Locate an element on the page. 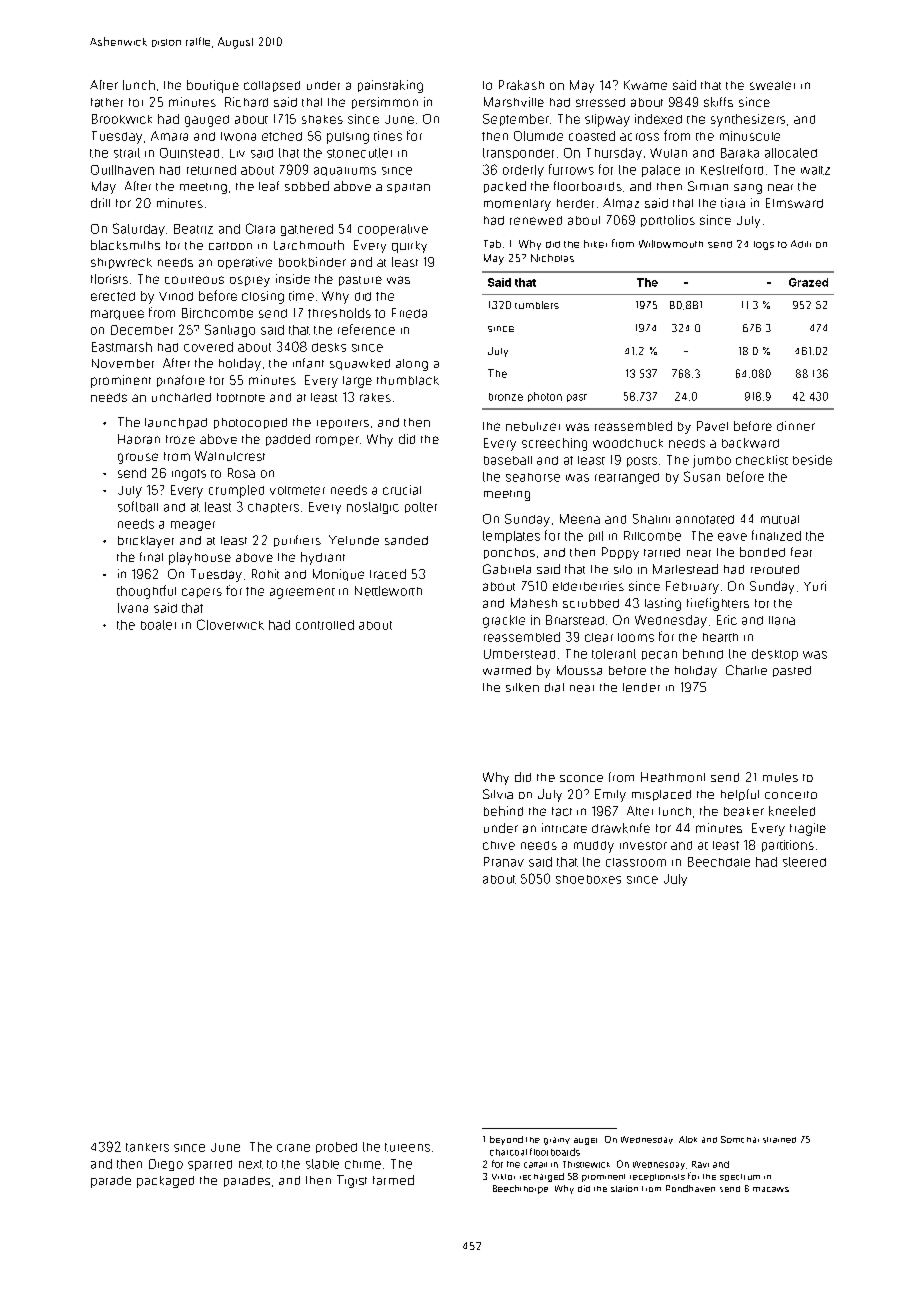  thoughtful is located at coordinates (146, 592).
